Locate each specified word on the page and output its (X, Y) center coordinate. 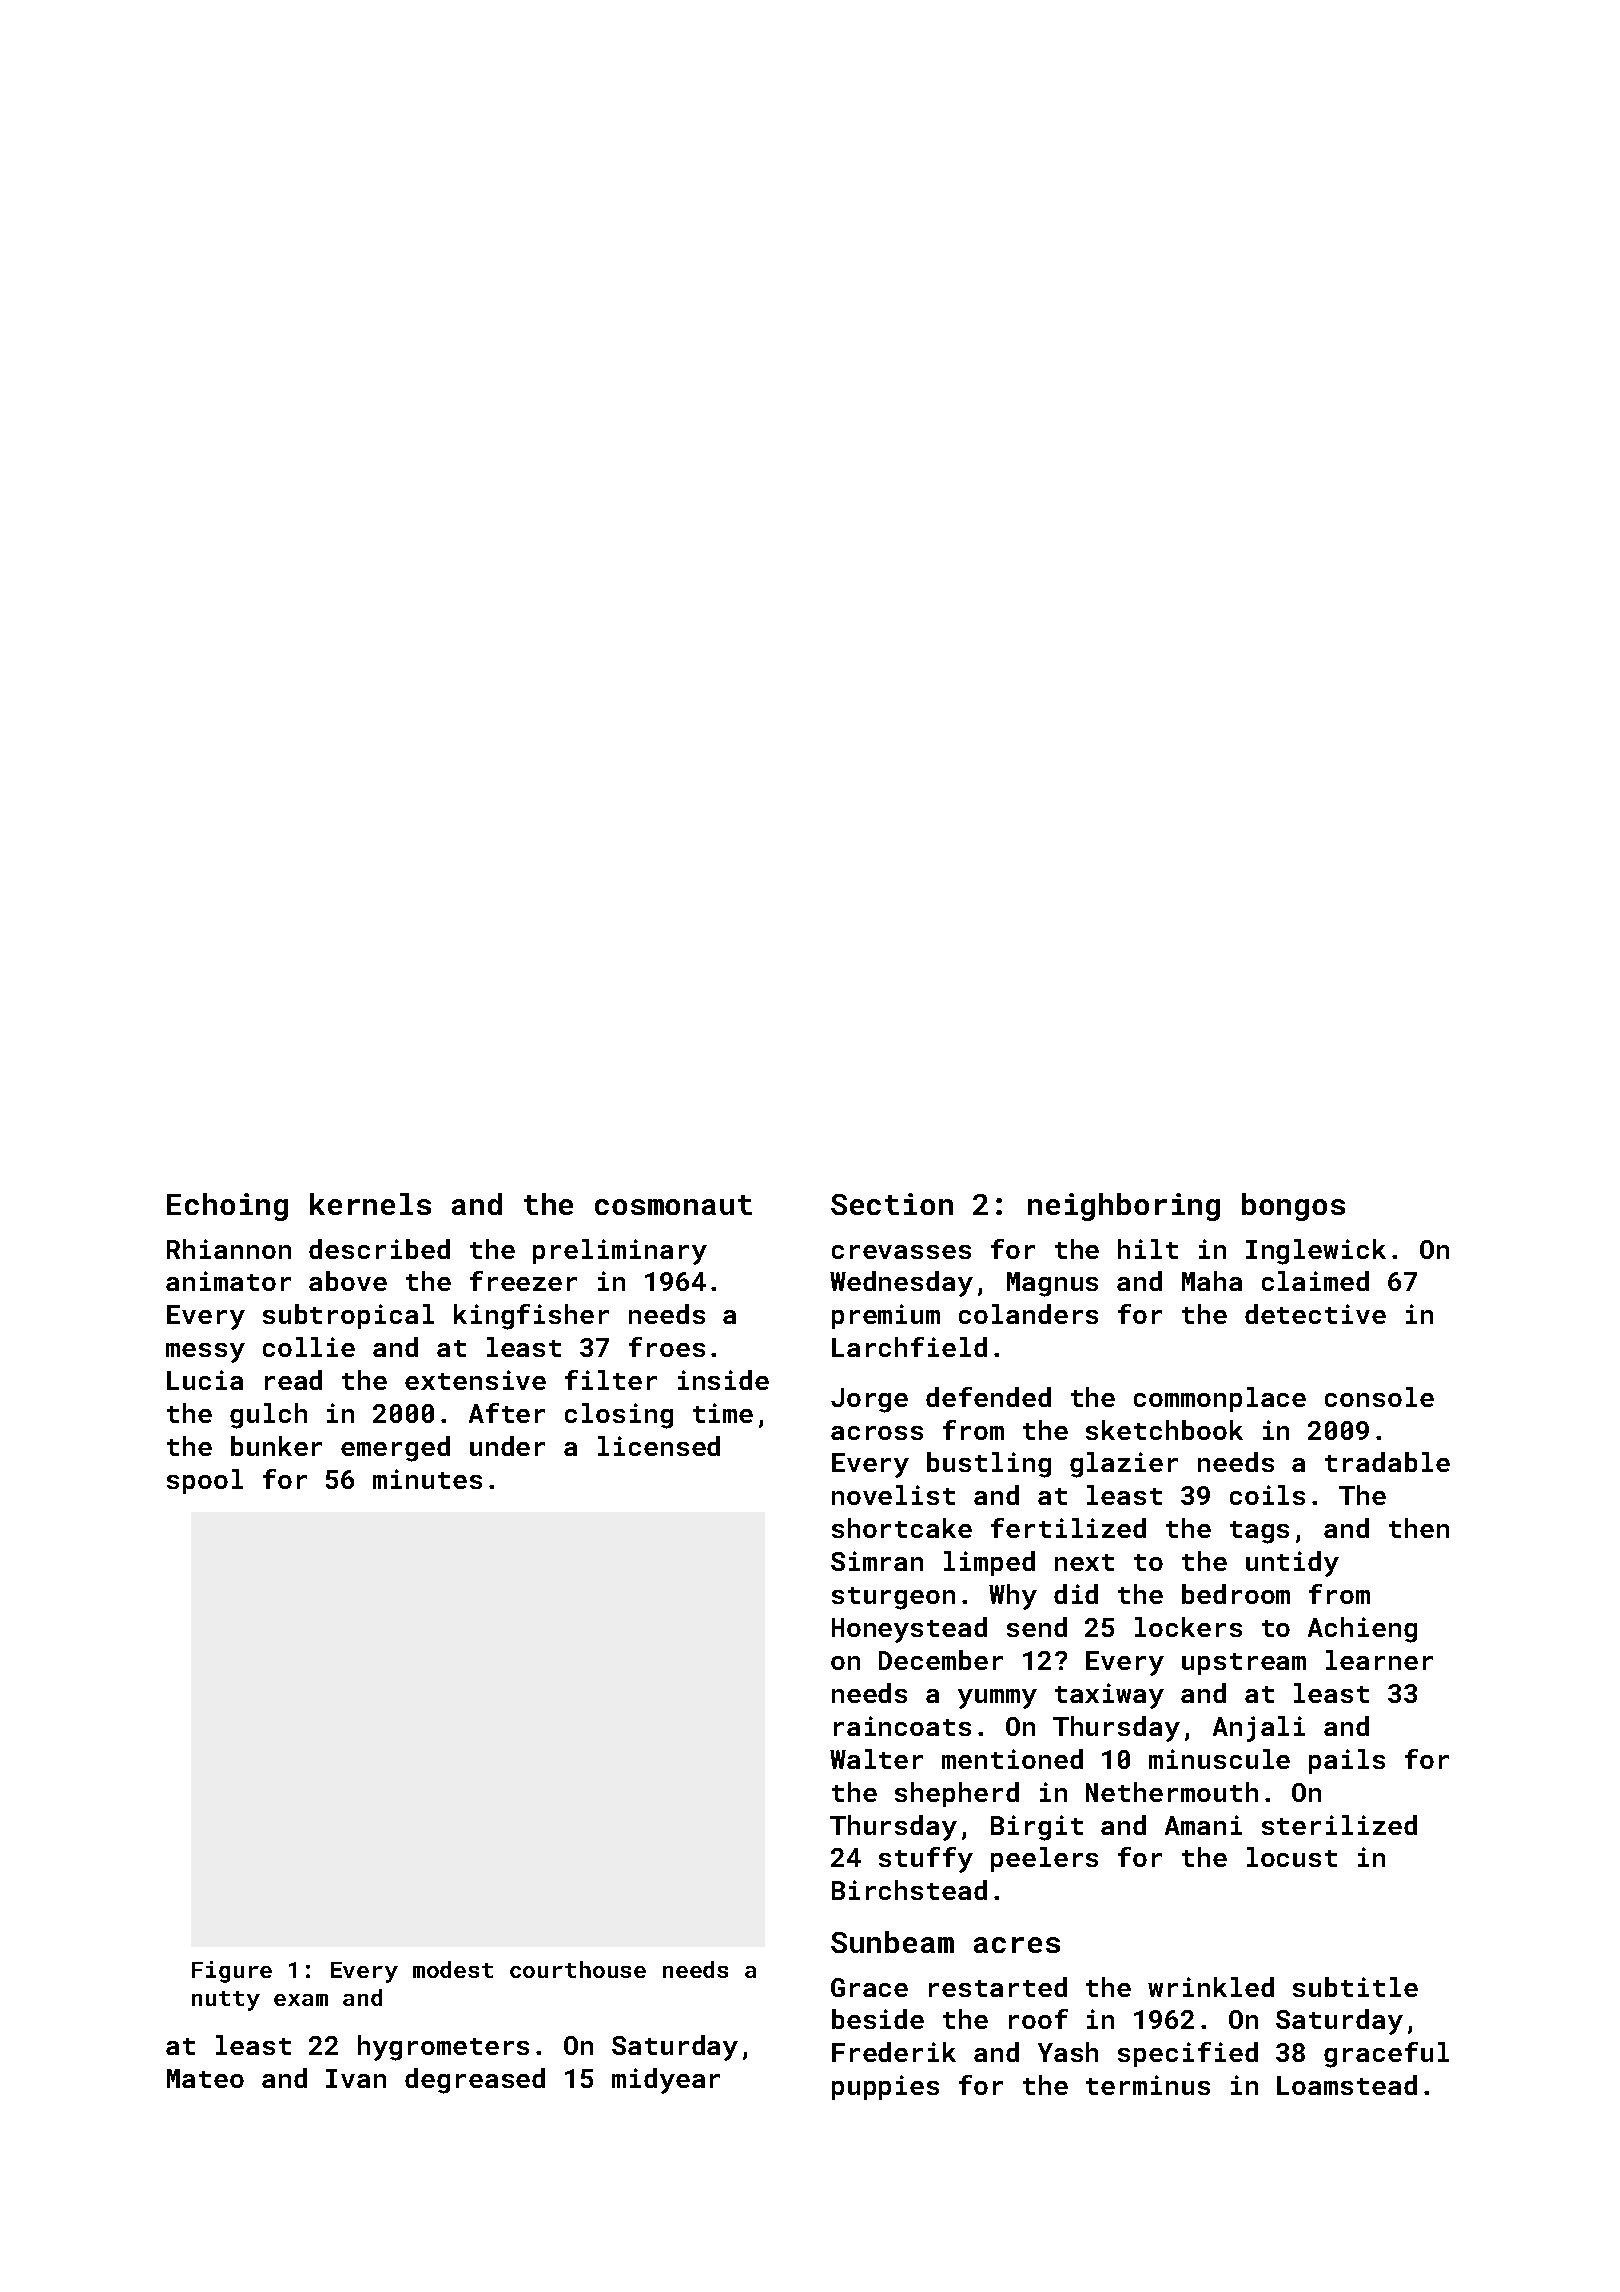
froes (667, 1347)
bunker (276, 1446)
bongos (1293, 1207)
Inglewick (1316, 1252)
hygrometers (443, 2048)
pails (1347, 1761)
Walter (876, 1759)
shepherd (957, 1794)
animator (228, 1281)
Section (892, 1204)
